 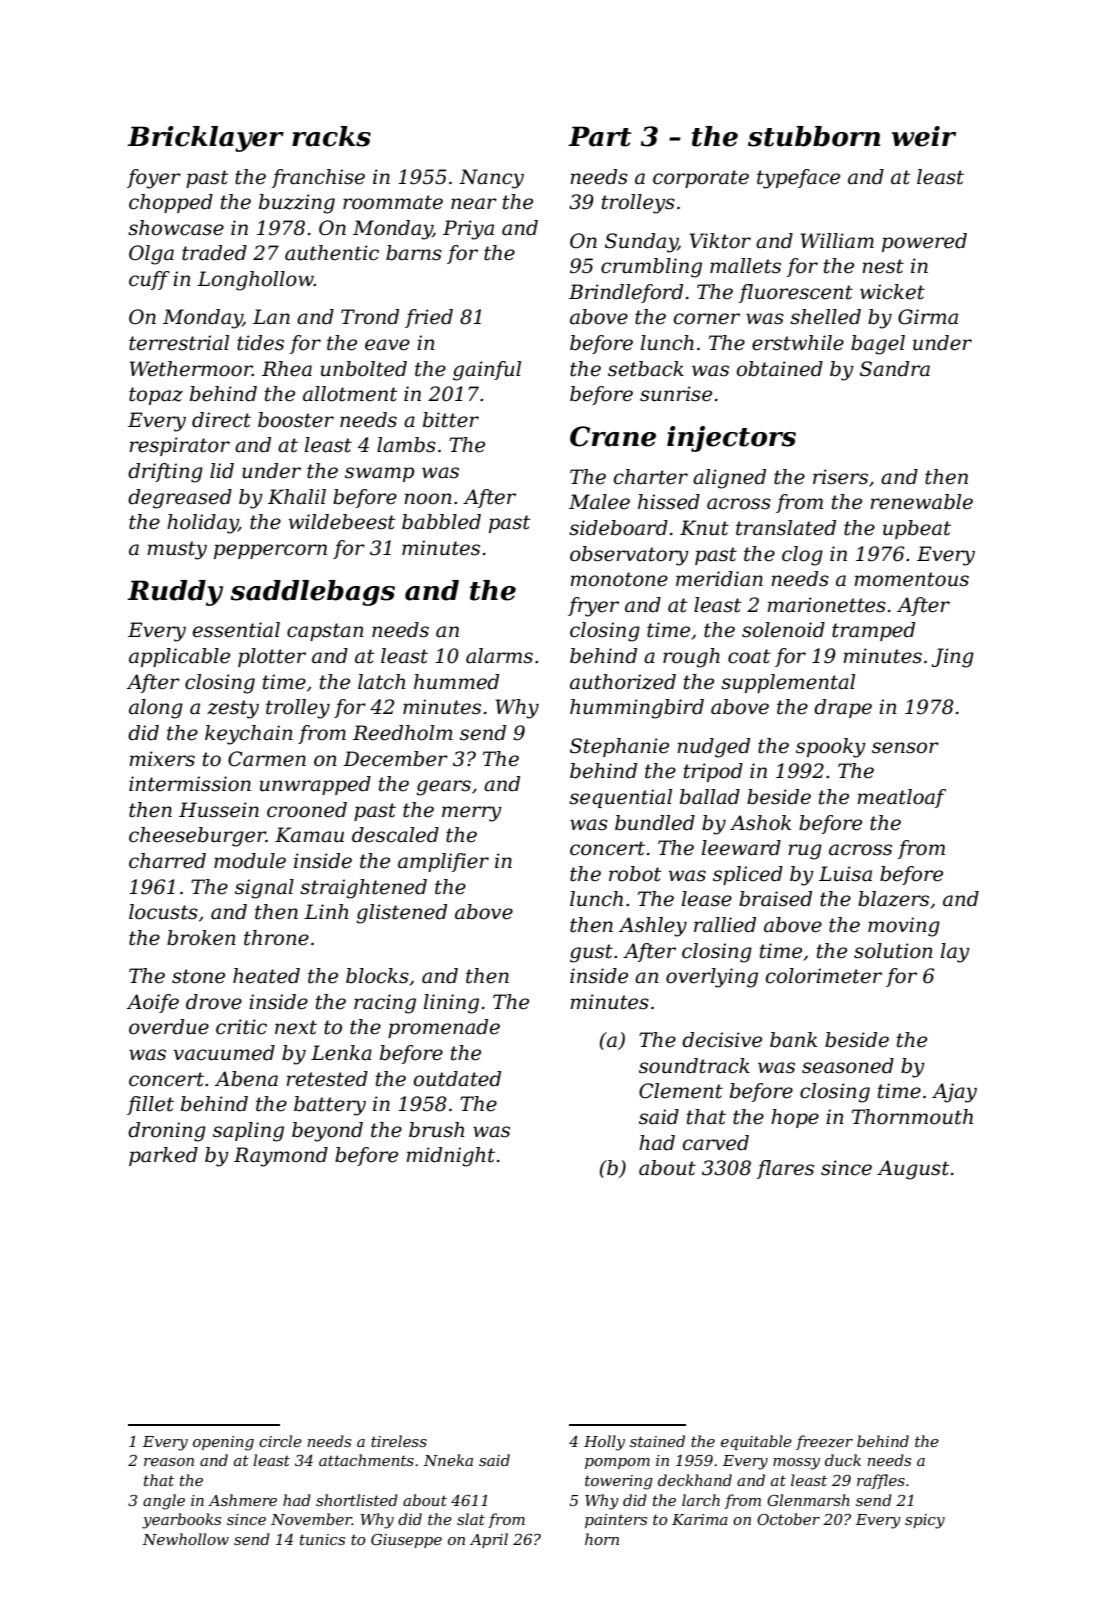 I want to click on merry, so click(x=472, y=814).
